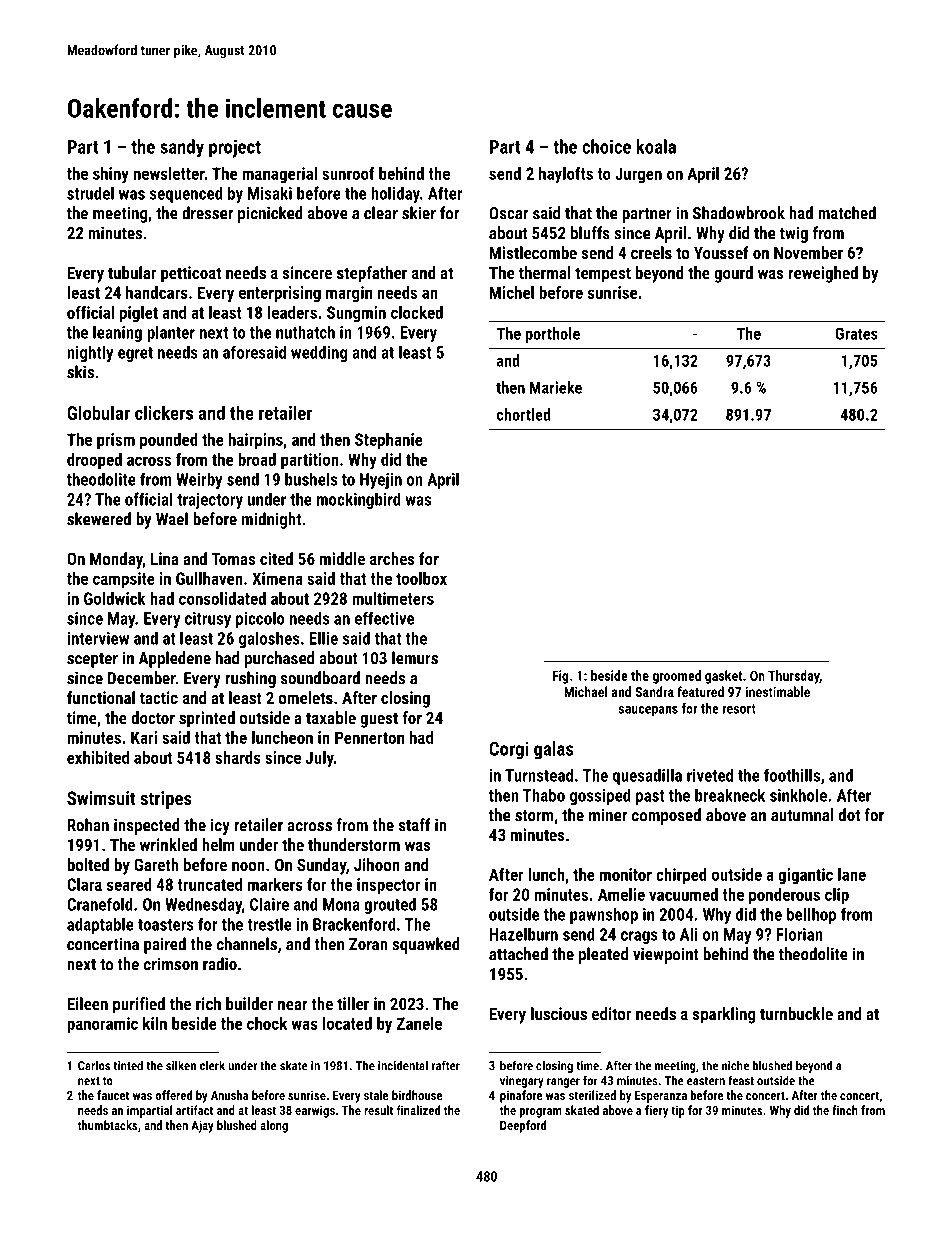 Image resolution: width=952 pixels, height=1233 pixels. Describe the element at coordinates (847, 213) in the document. I see `matched` at that location.
